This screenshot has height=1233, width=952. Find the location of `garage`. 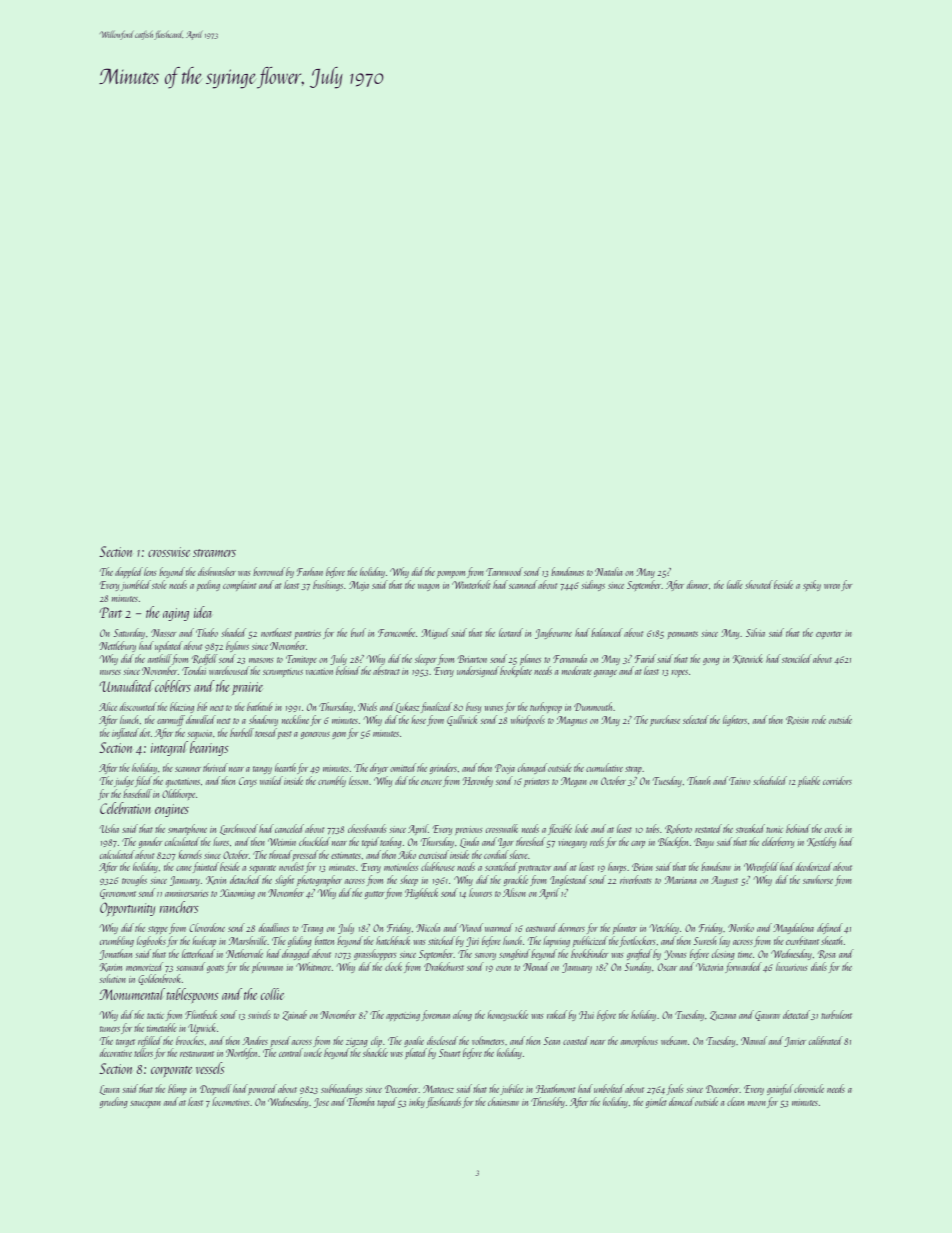

garage is located at coordinates (605, 673).
